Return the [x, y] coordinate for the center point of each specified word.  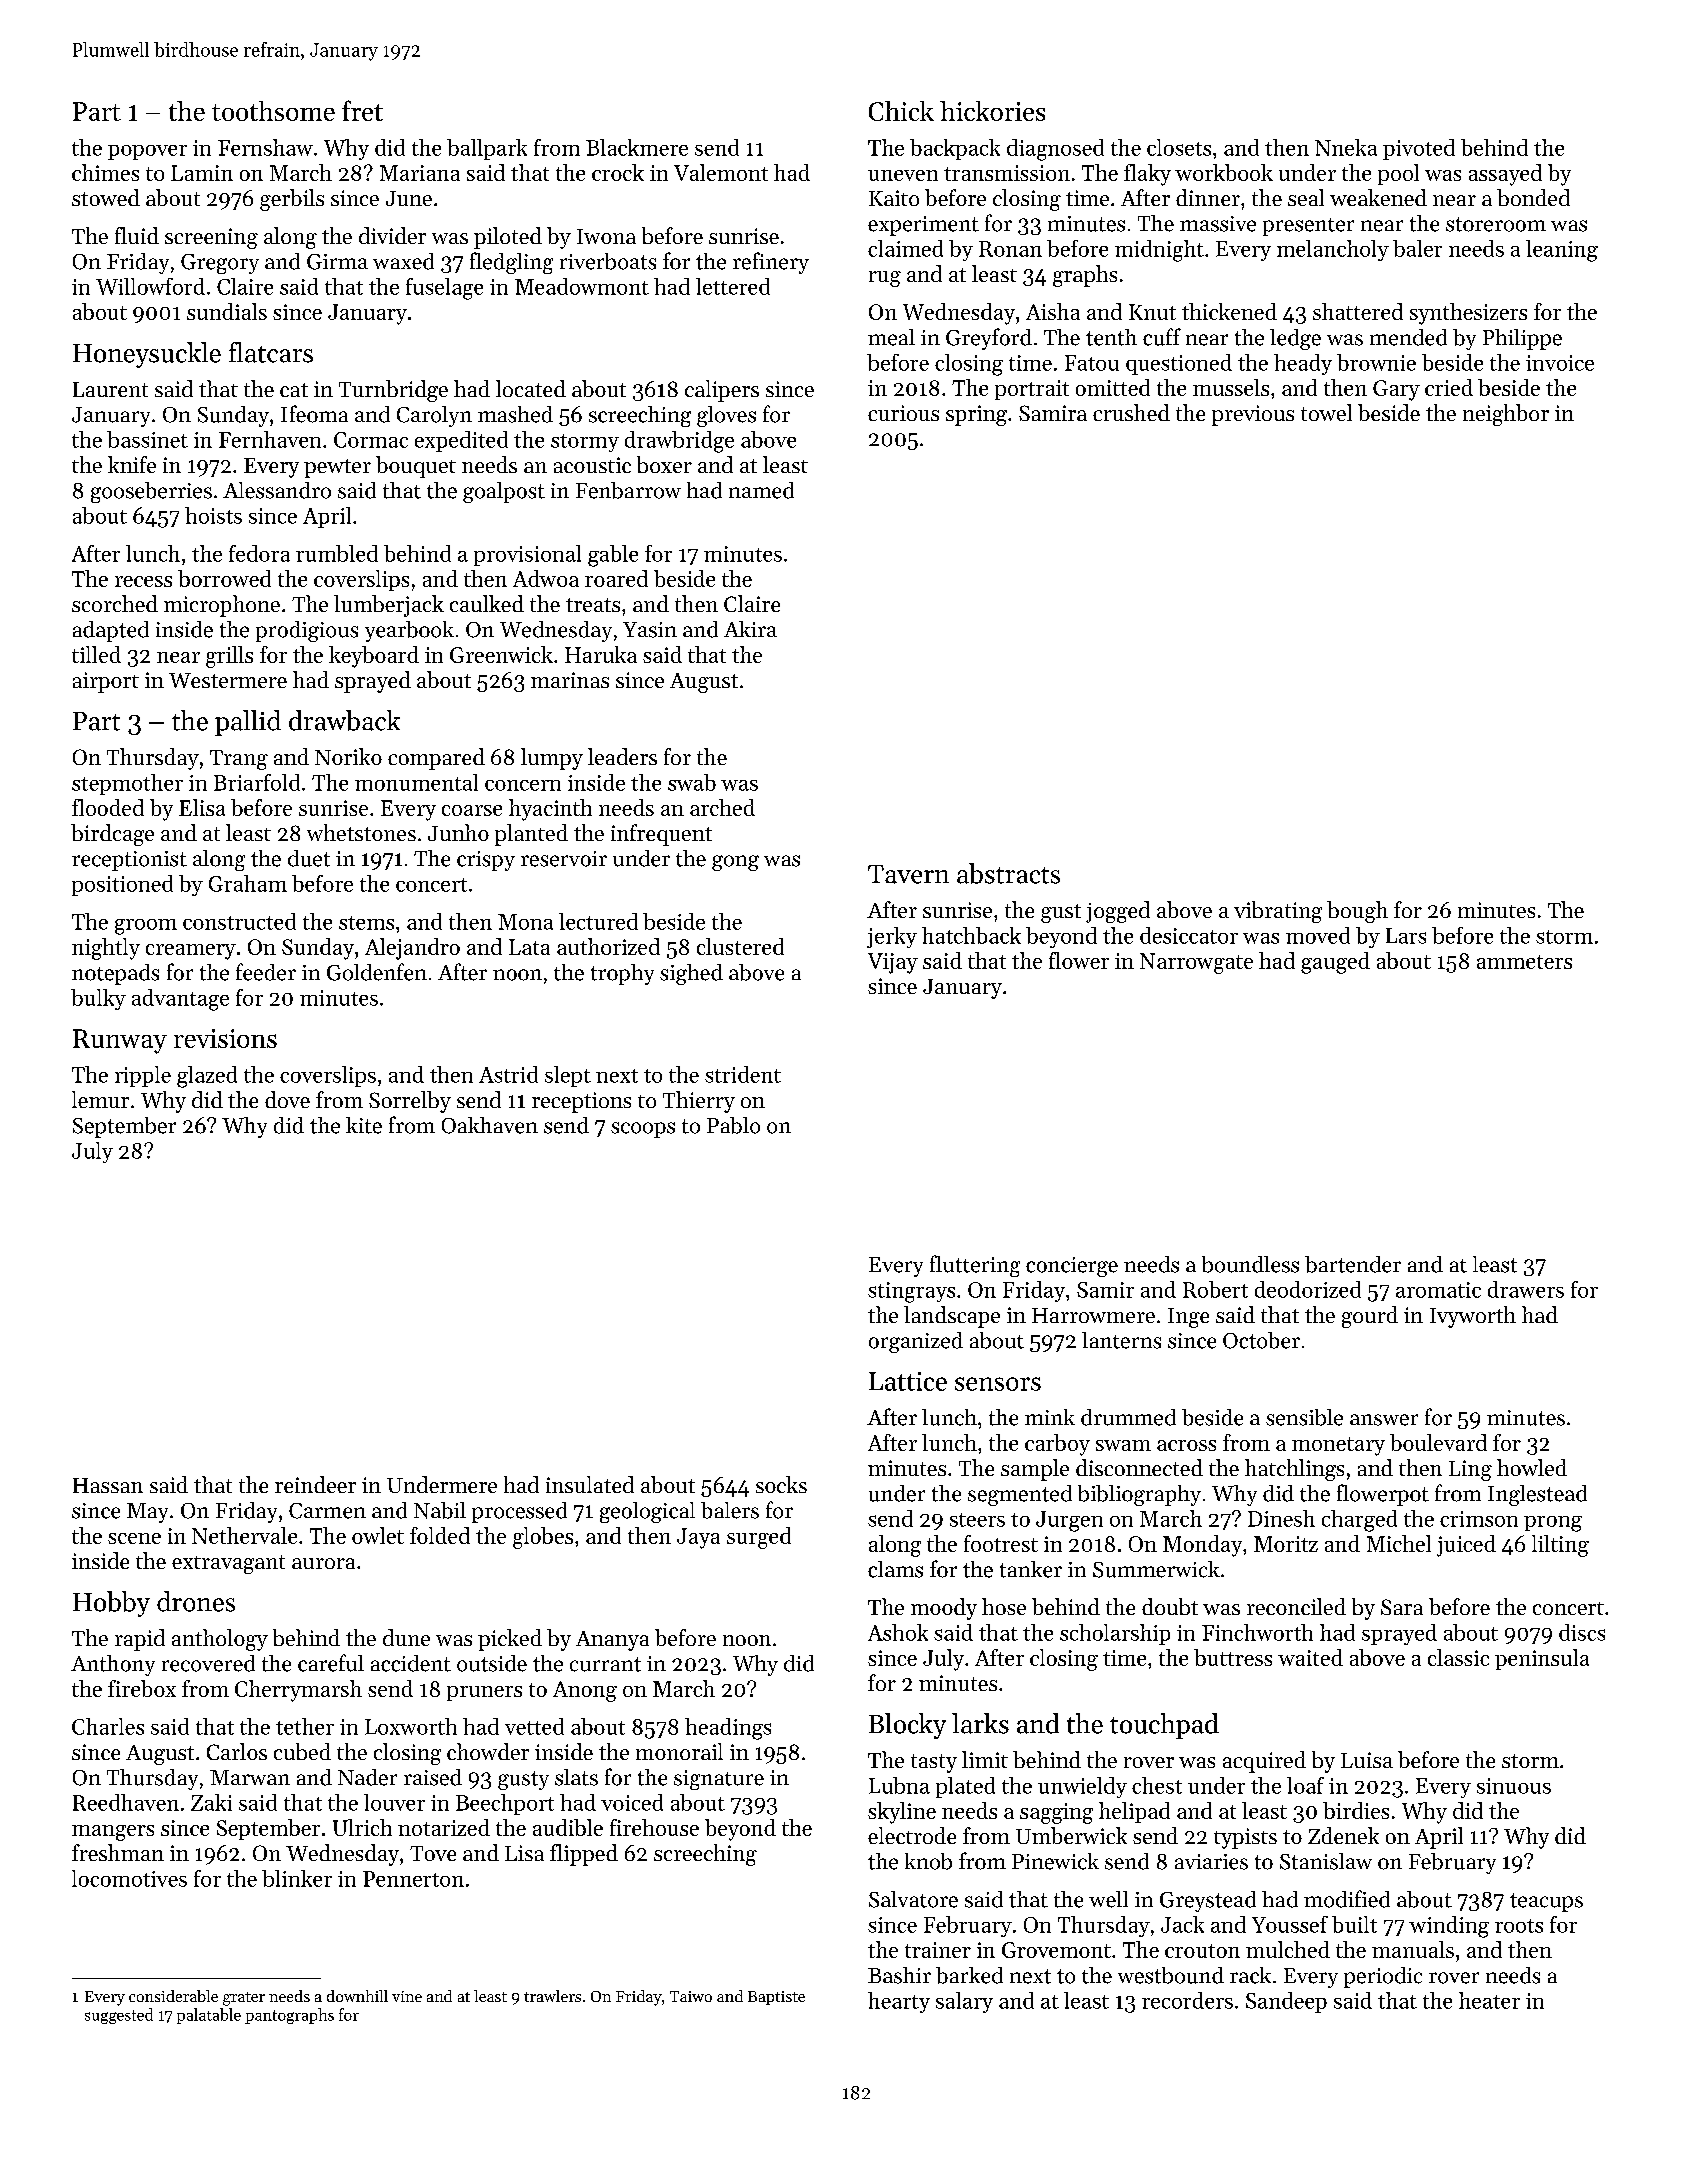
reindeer [315, 1484]
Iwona [606, 236]
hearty [899, 2002]
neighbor [1506, 415]
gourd [1370, 1317]
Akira [750, 629]
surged [759, 1538]
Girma [337, 262]
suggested [119, 2016]
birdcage [112, 835]
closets [1179, 147]
